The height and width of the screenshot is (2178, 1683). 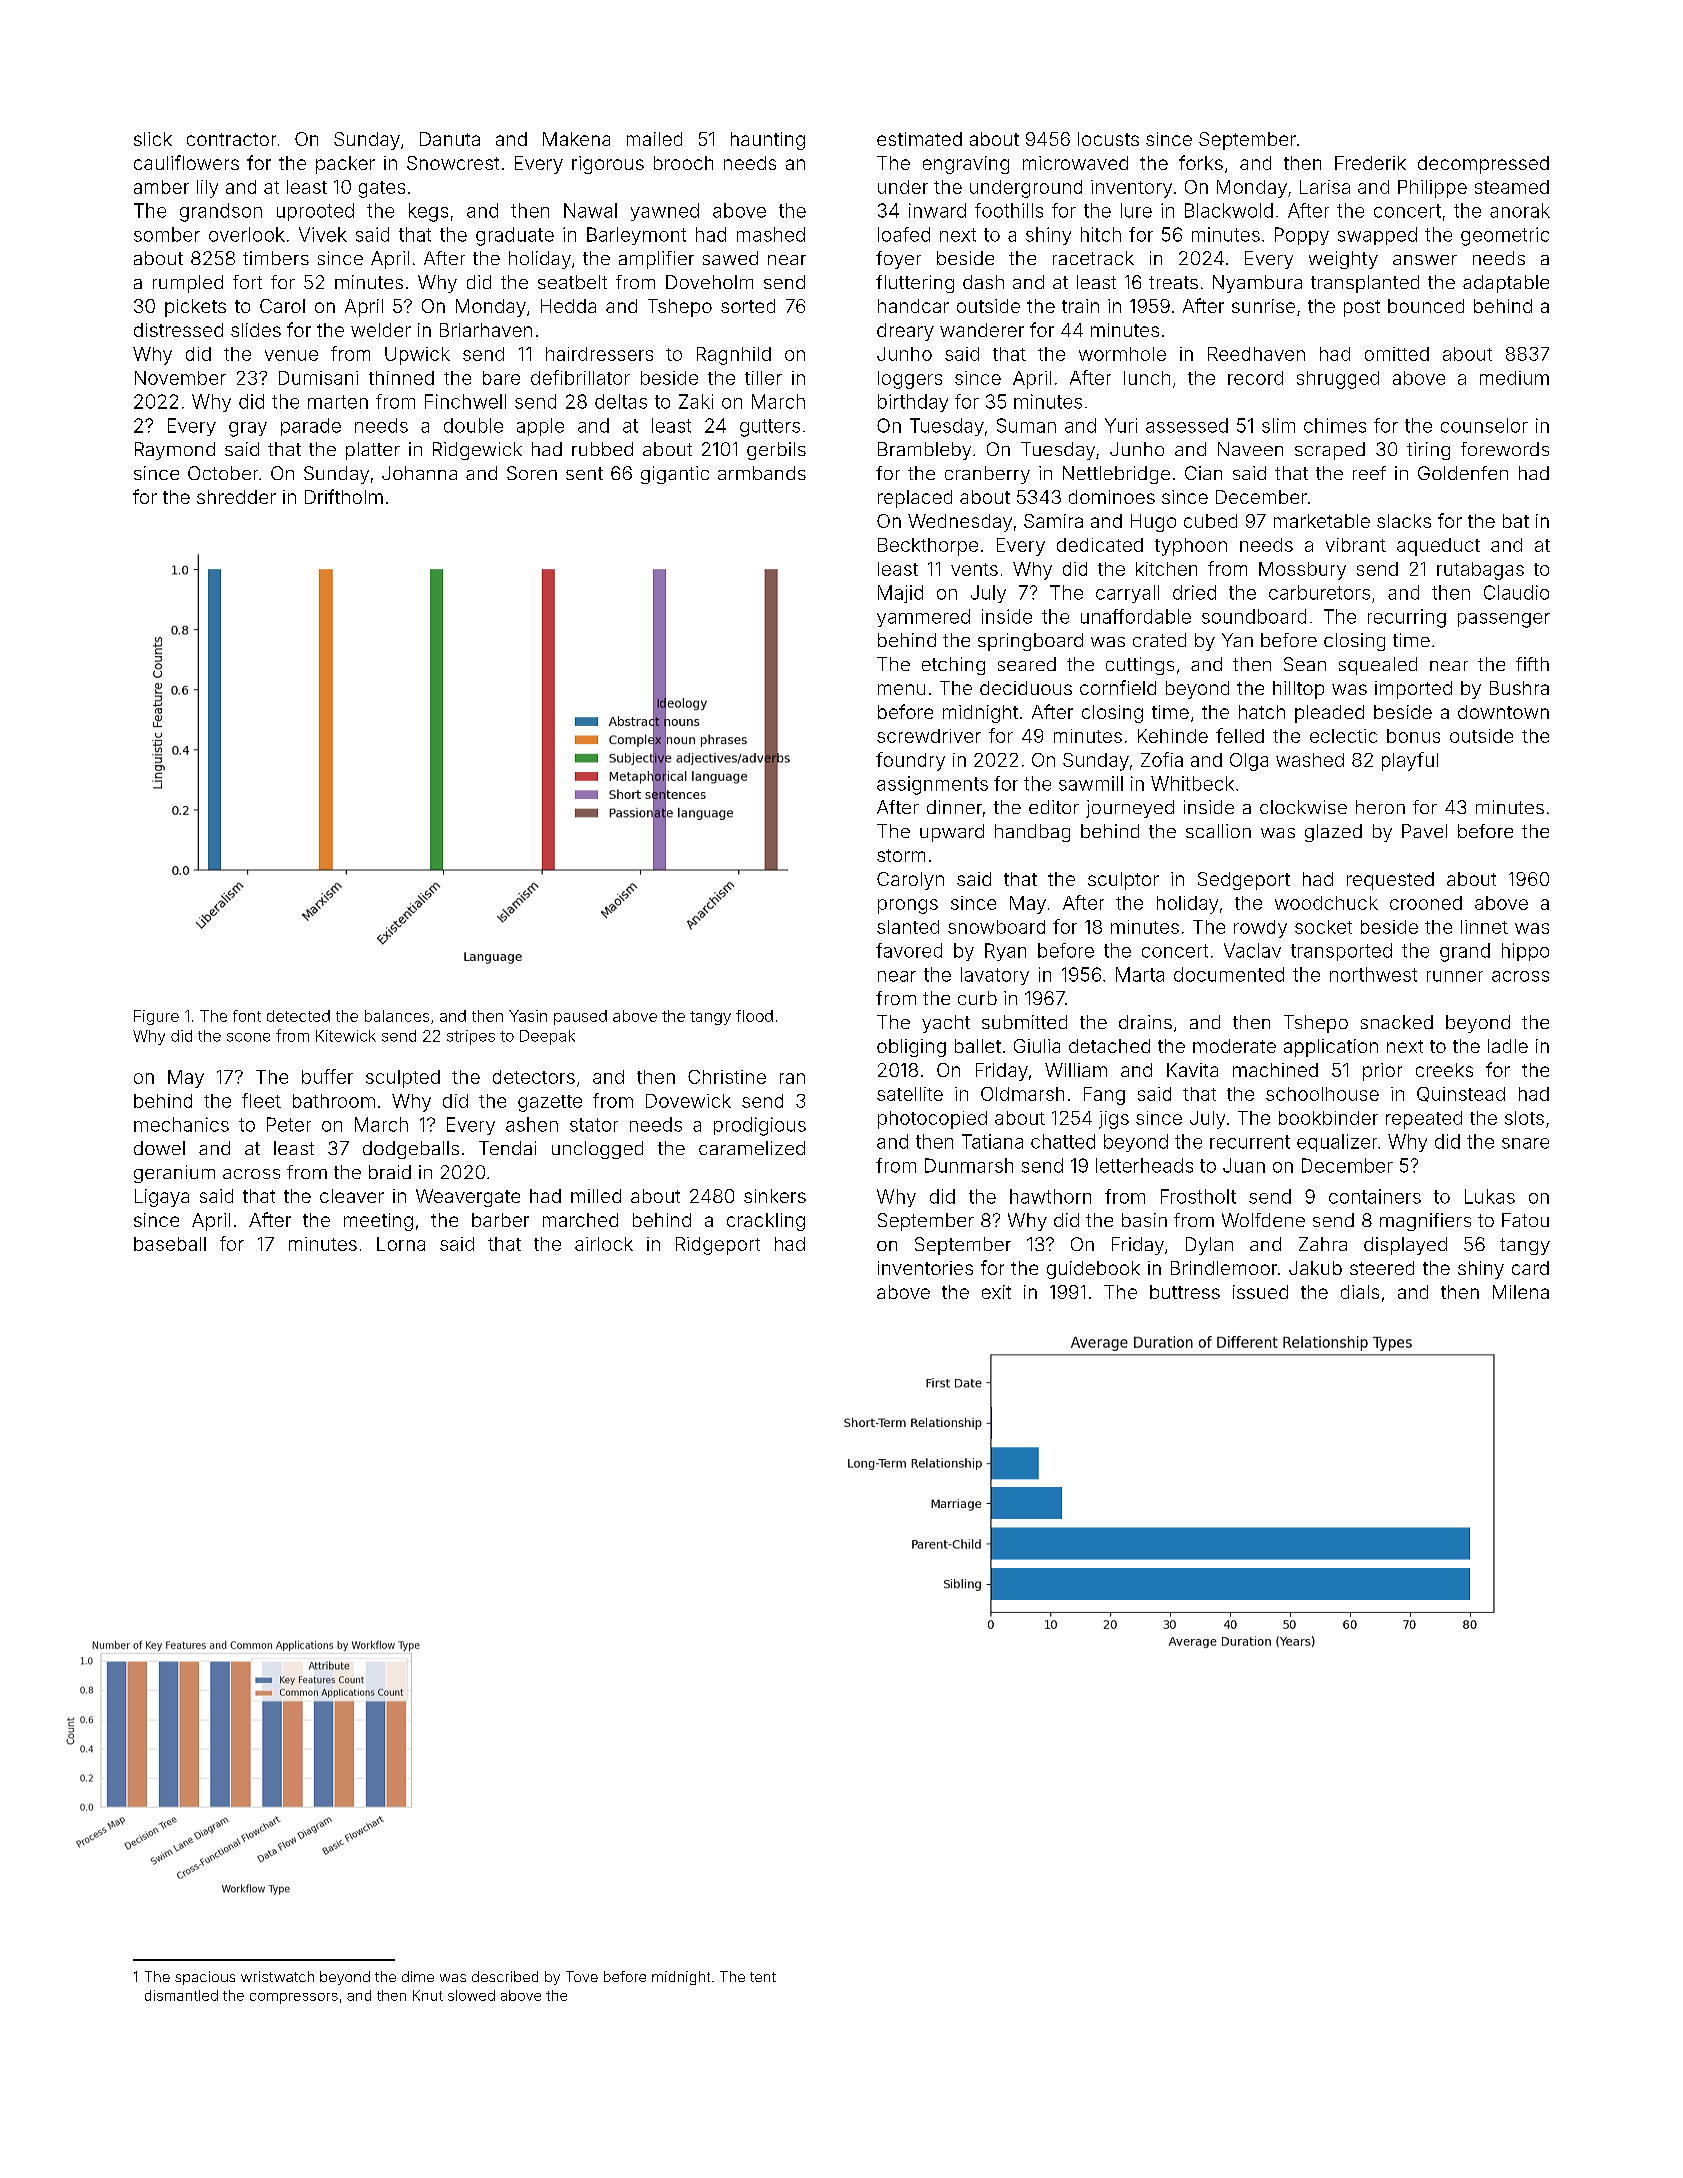 I want to click on dials, so click(x=1360, y=1292).
